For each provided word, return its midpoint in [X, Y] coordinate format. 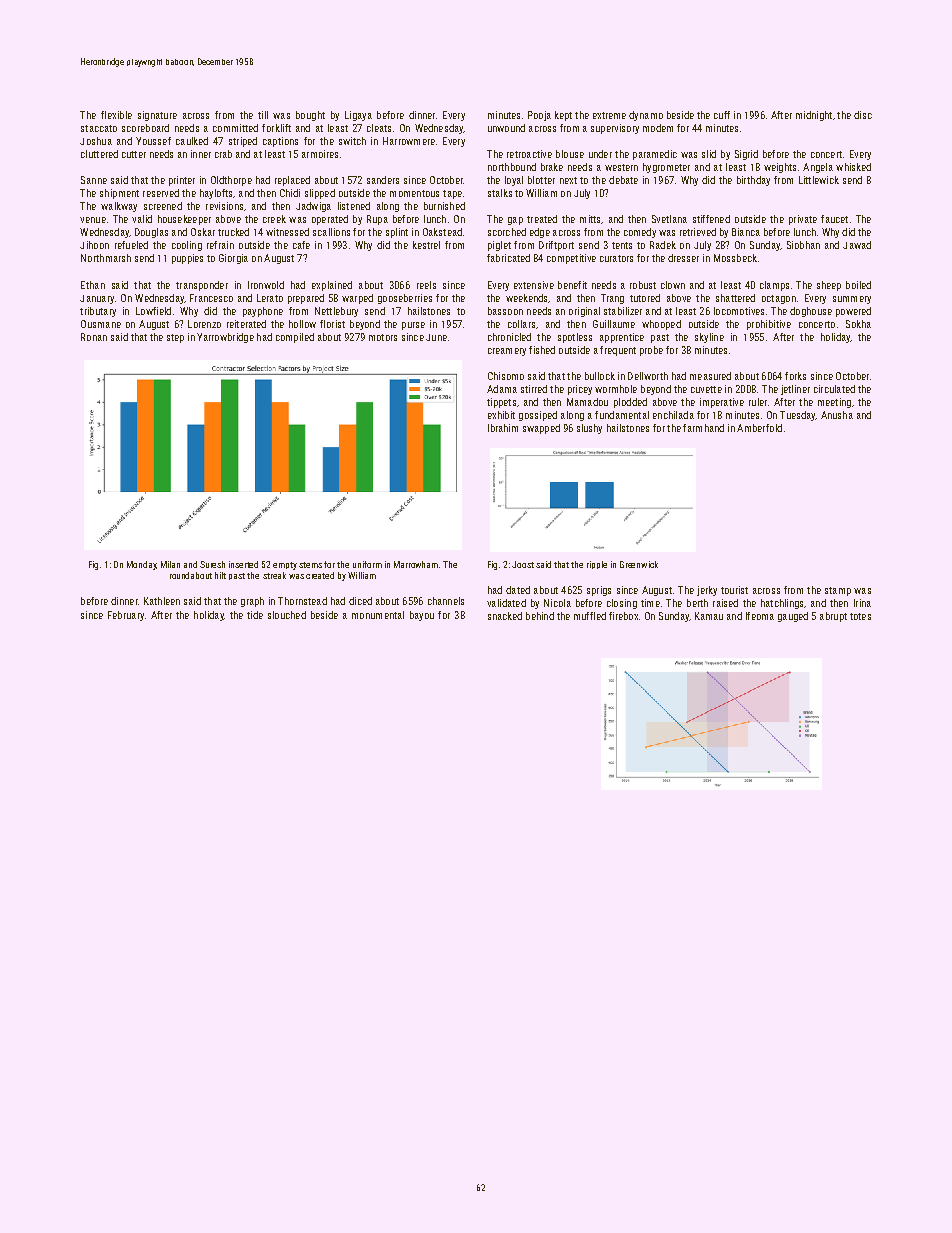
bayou [422, 616]
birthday [753, 181]
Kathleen [162, 601]
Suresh [212, 564]
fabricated [508, 258]
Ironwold [266, 285]
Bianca [746, 232]
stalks [500, 193]
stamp [838, 591]
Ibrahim [503, 428]
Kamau [709, 616]
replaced [292, 181]
